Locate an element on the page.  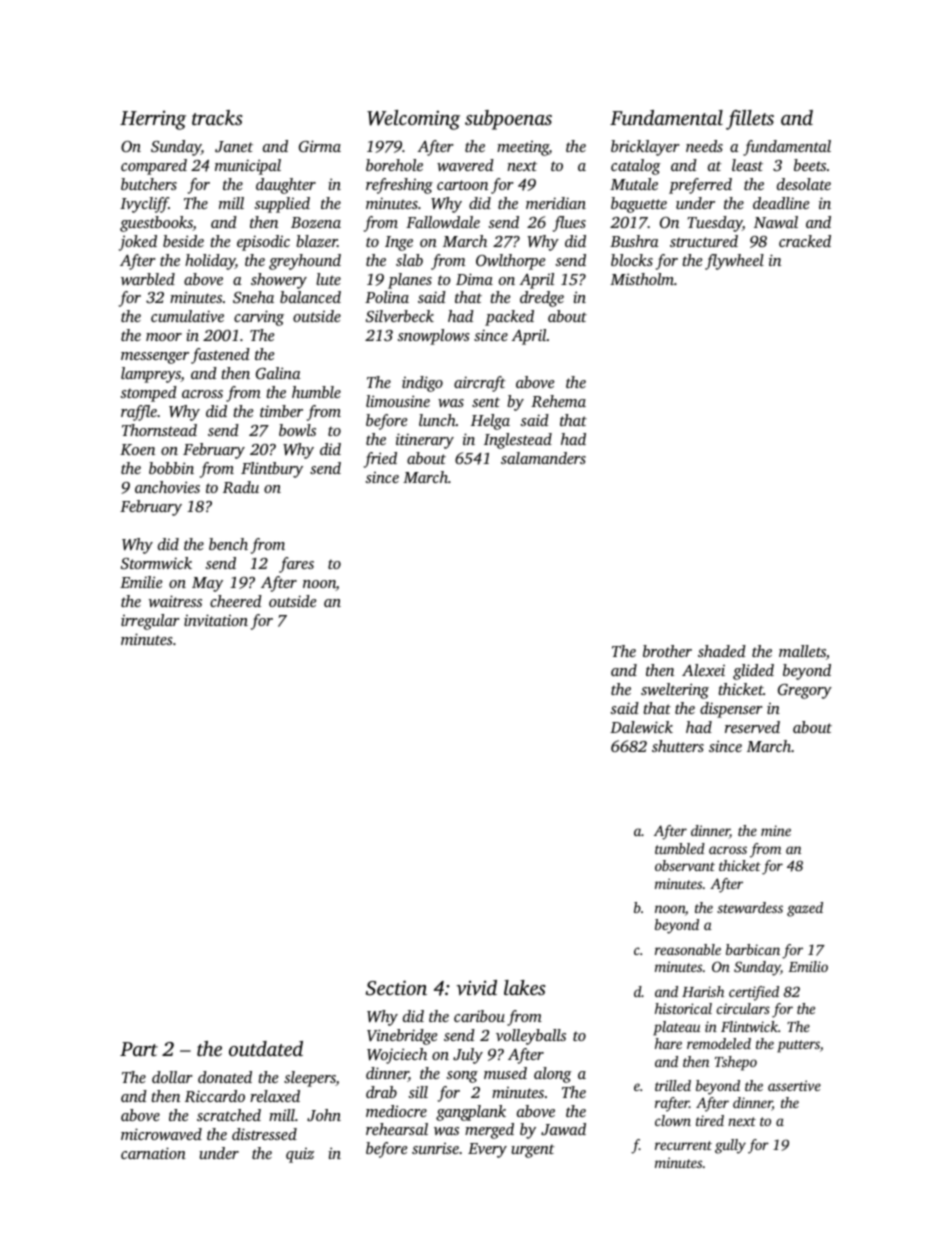
fares is located at coordinates (296, 565).
